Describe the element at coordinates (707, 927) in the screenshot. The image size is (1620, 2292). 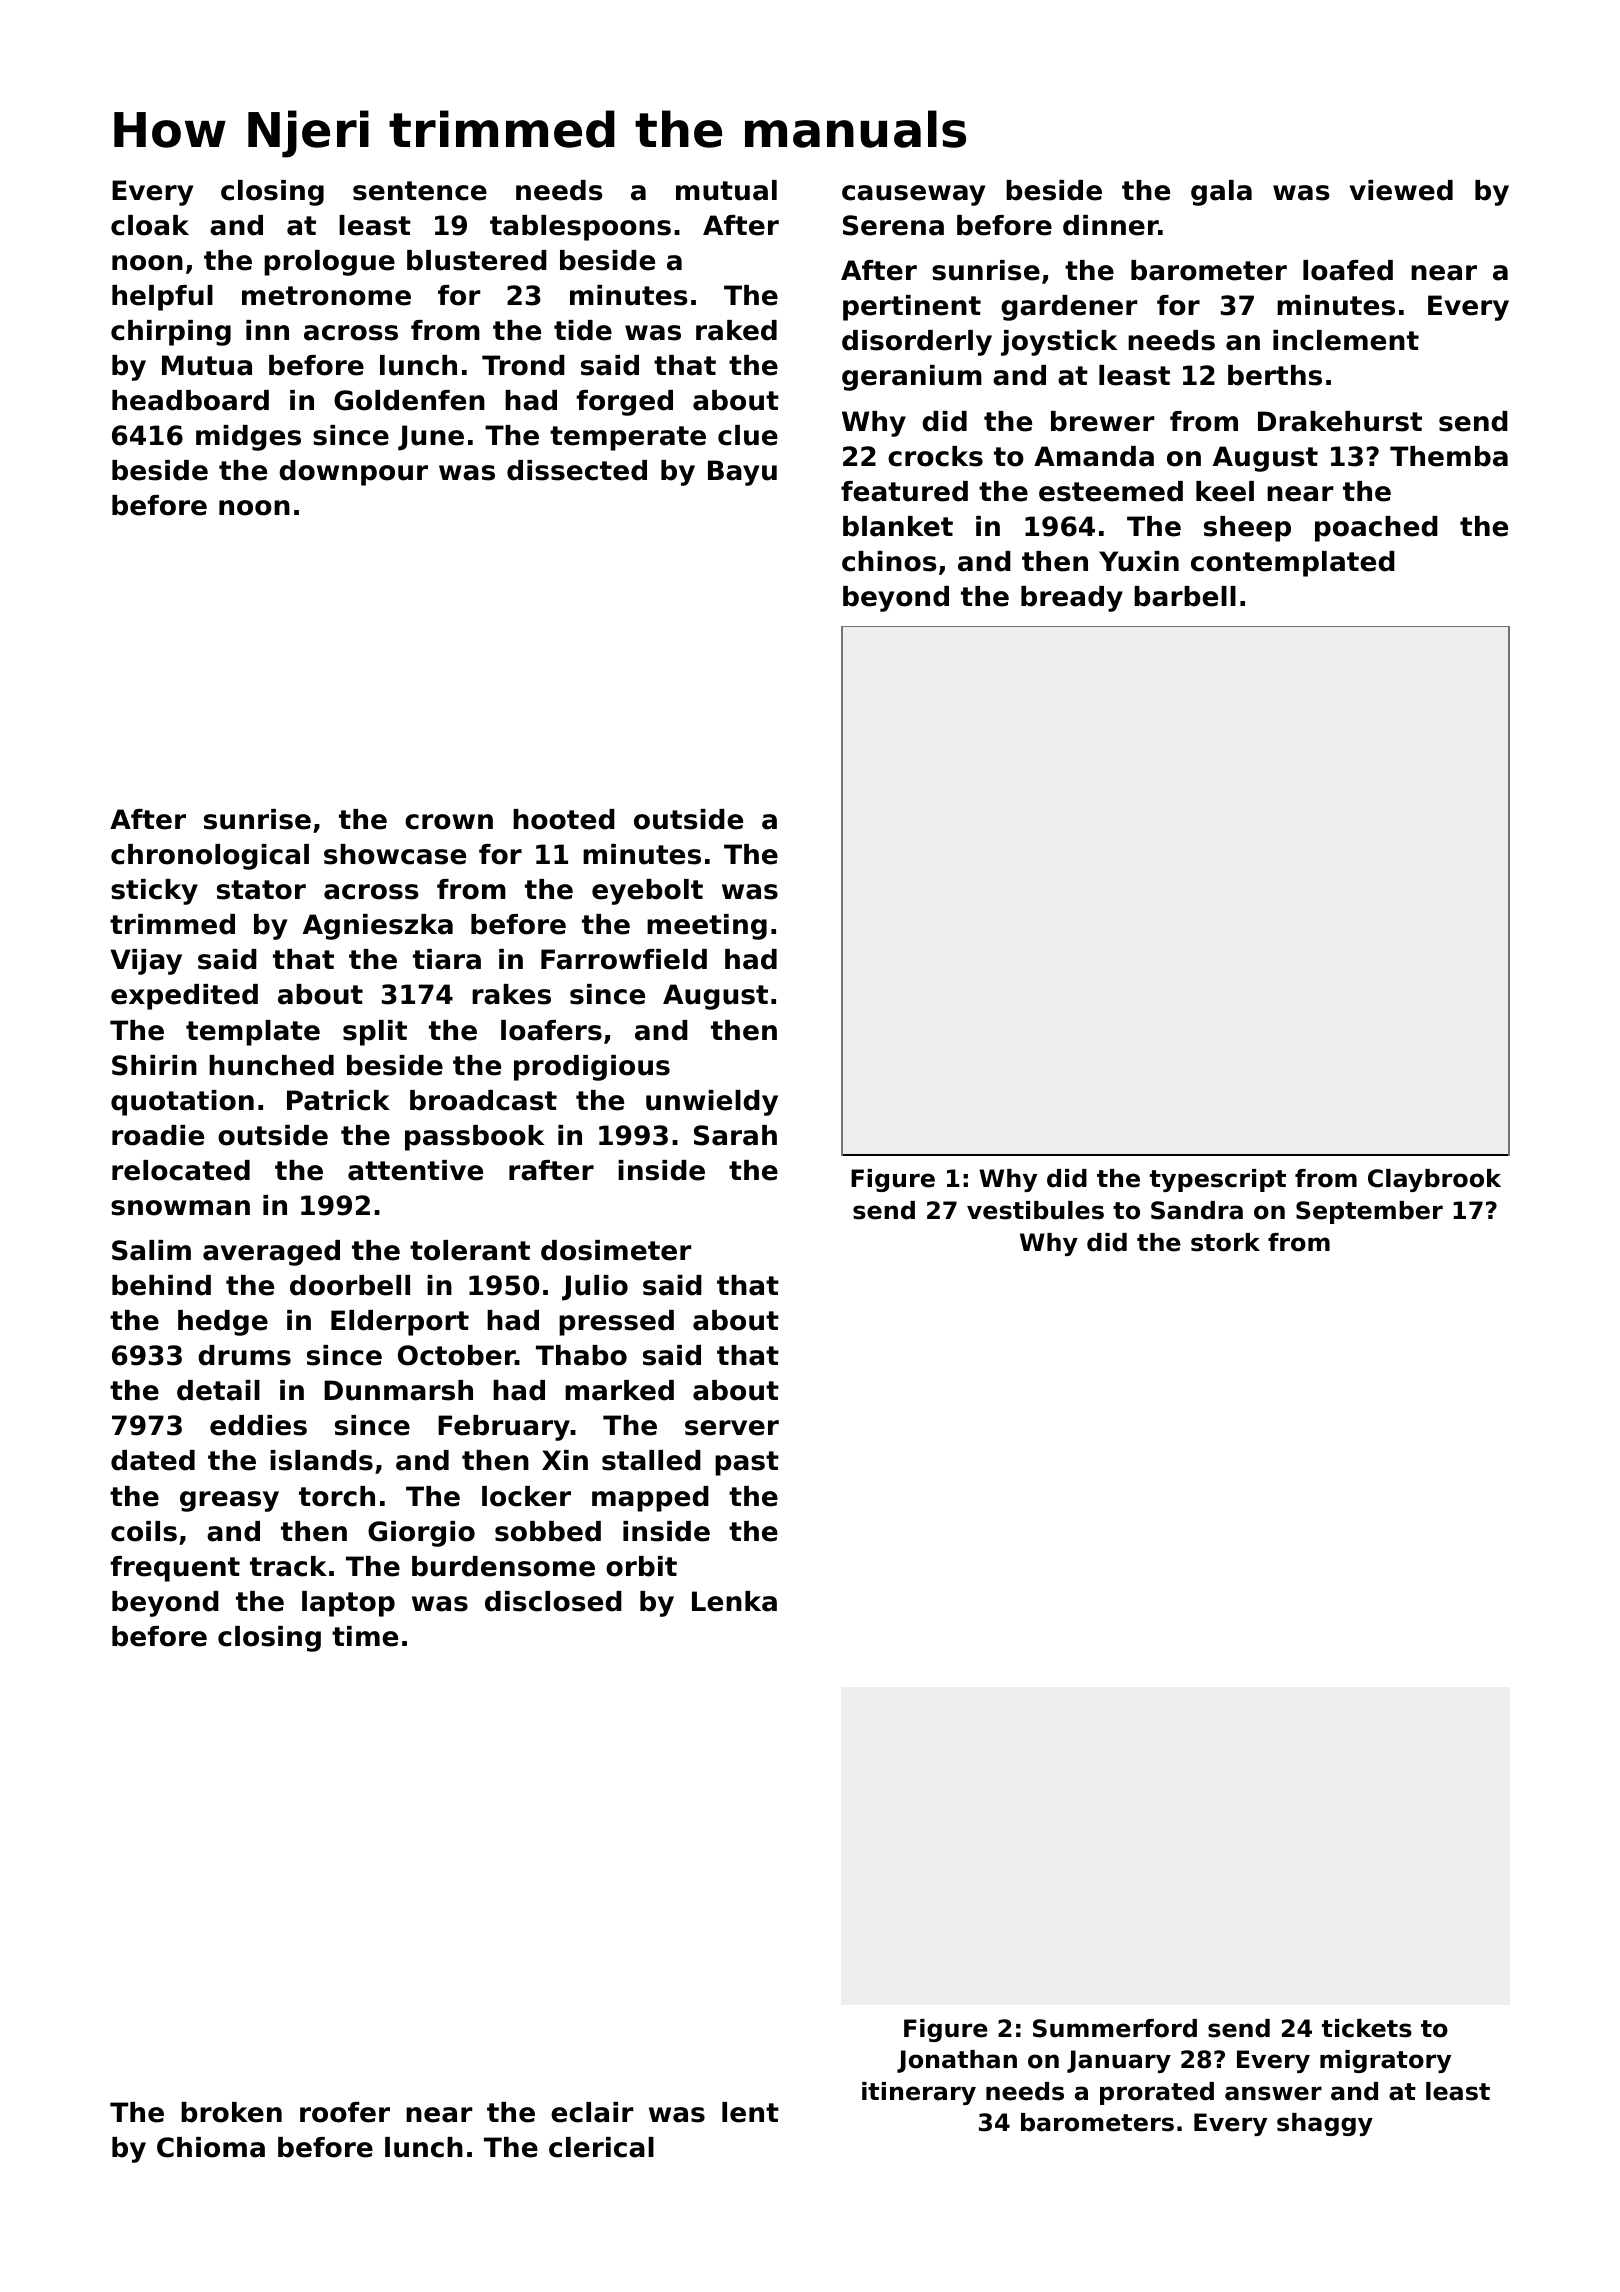
I see `meeting` at that location.
